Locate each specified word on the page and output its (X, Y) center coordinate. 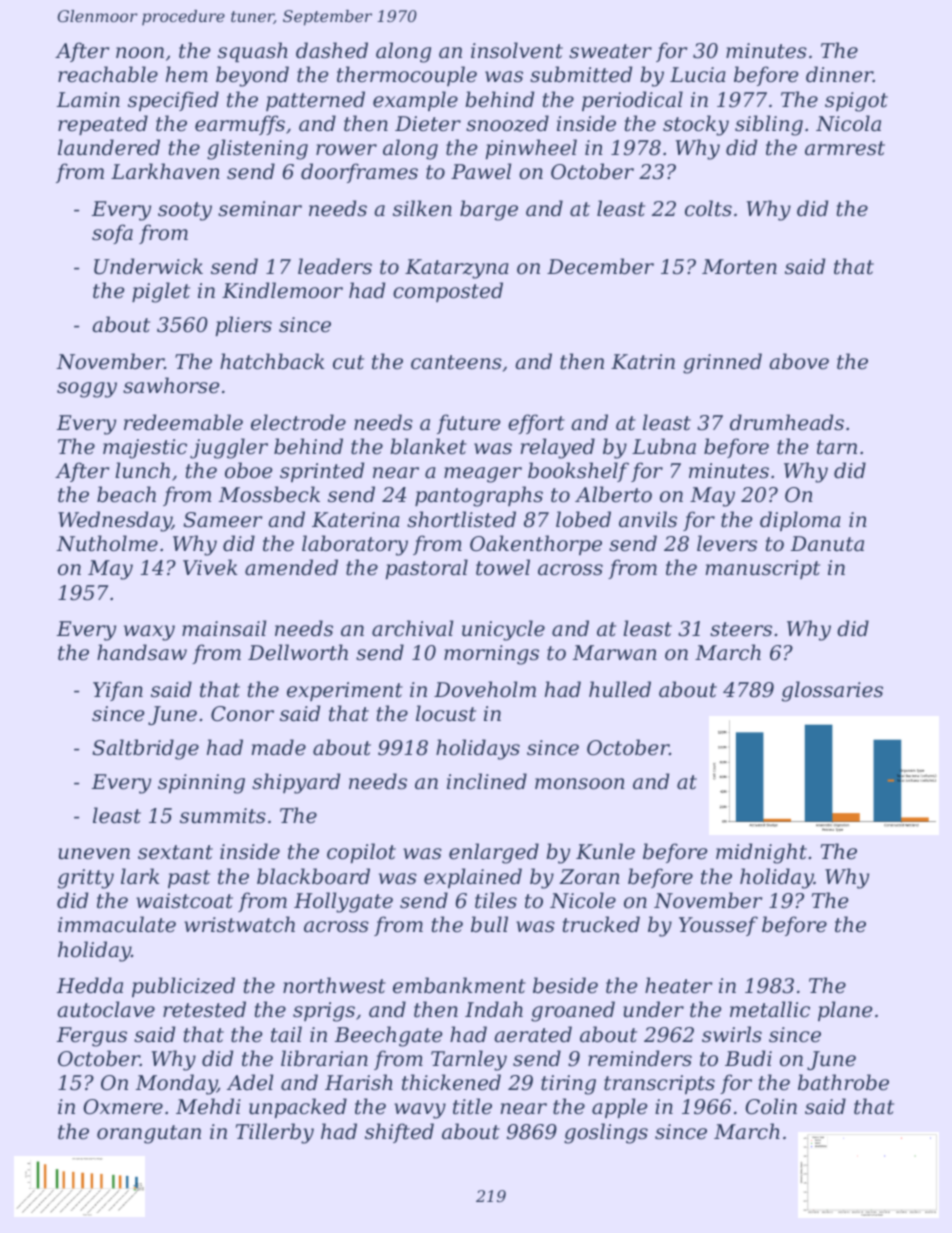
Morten (739, 267)
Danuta (827, 544)
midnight (761, 853)
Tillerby (275, 1133)
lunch (142, 470)
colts (708, 208)
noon (140, 53)
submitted (581, 74)
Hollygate (343, 902)
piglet (161, 292)
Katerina (356, 520)
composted (448, 292)
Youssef (718, 926)
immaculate (117, 924)
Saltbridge (145, 749)
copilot (361, 853)
